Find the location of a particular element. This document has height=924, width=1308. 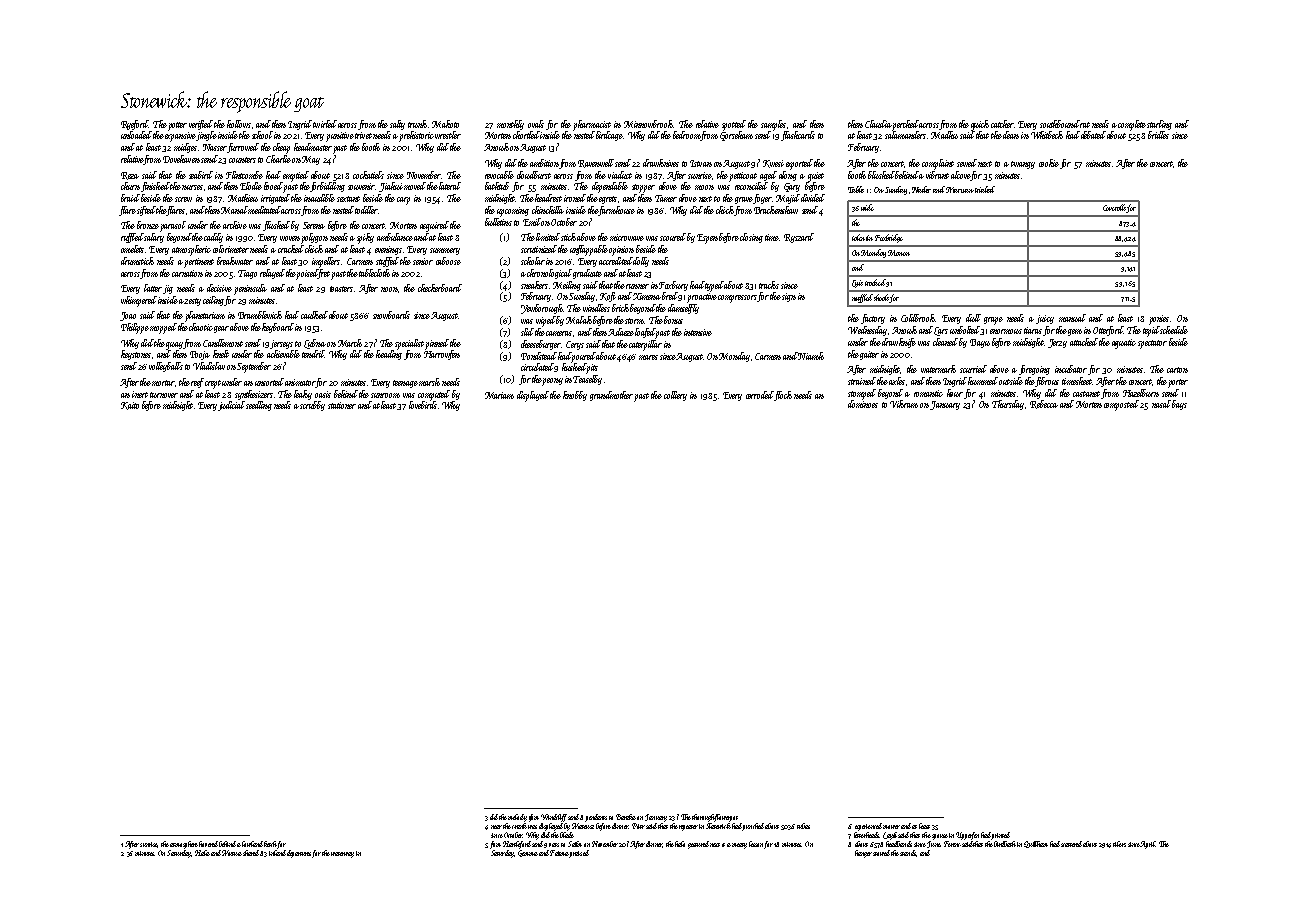

starling is located at coordinates (1159, 125).
